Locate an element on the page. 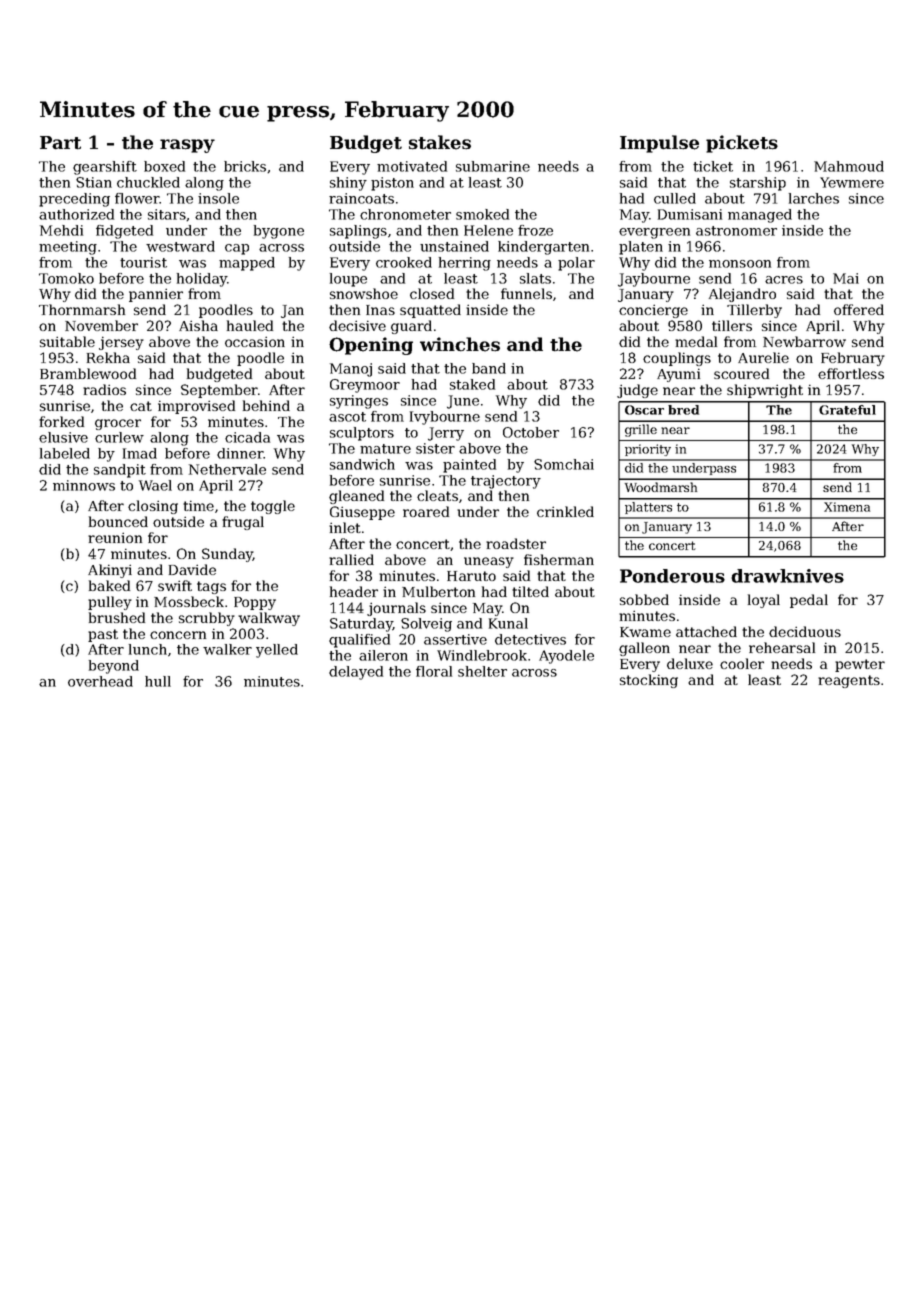  platters is located at coordinates (648, 508).
